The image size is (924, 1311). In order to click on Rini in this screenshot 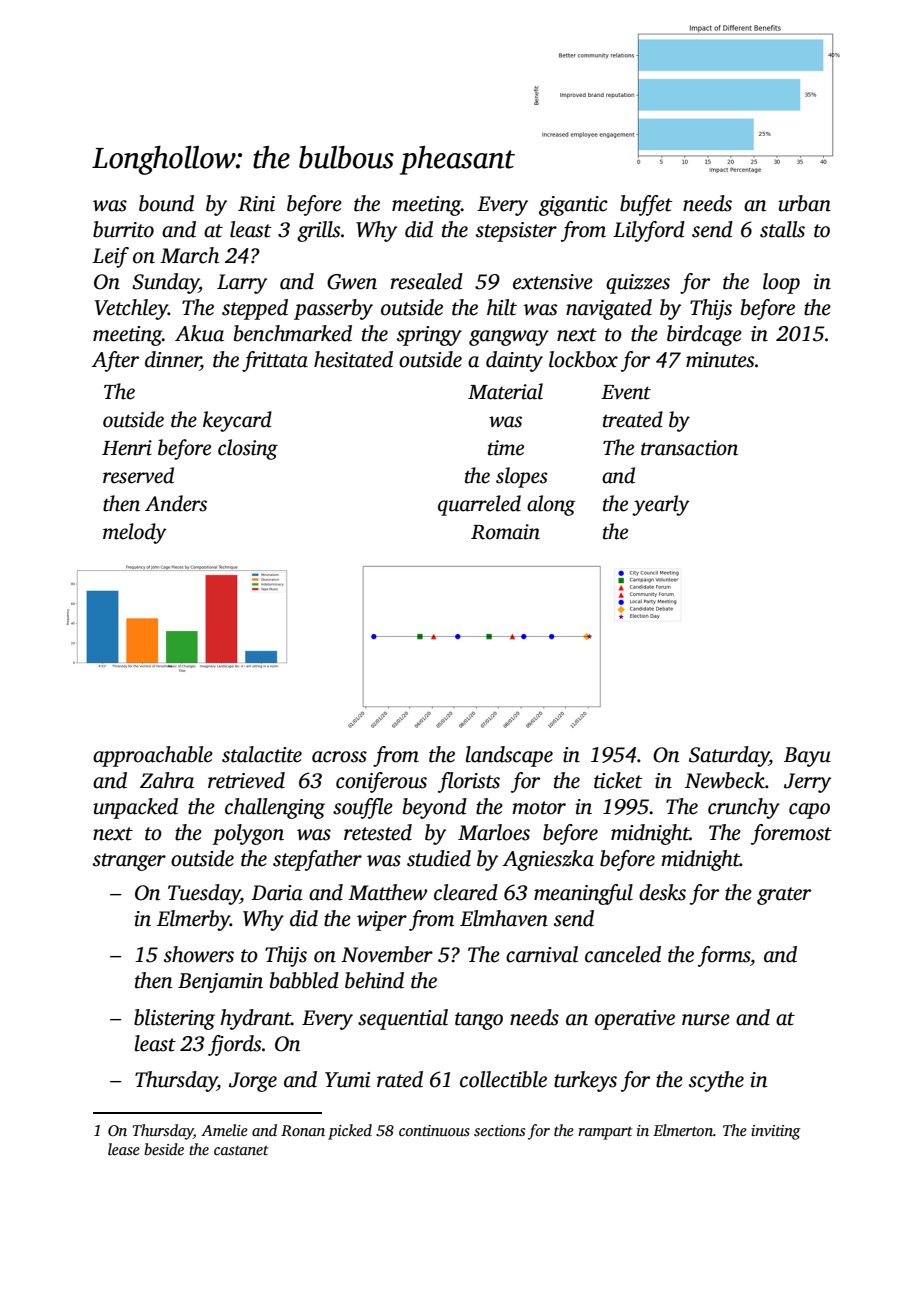, I will do `click(256, 204)`.
